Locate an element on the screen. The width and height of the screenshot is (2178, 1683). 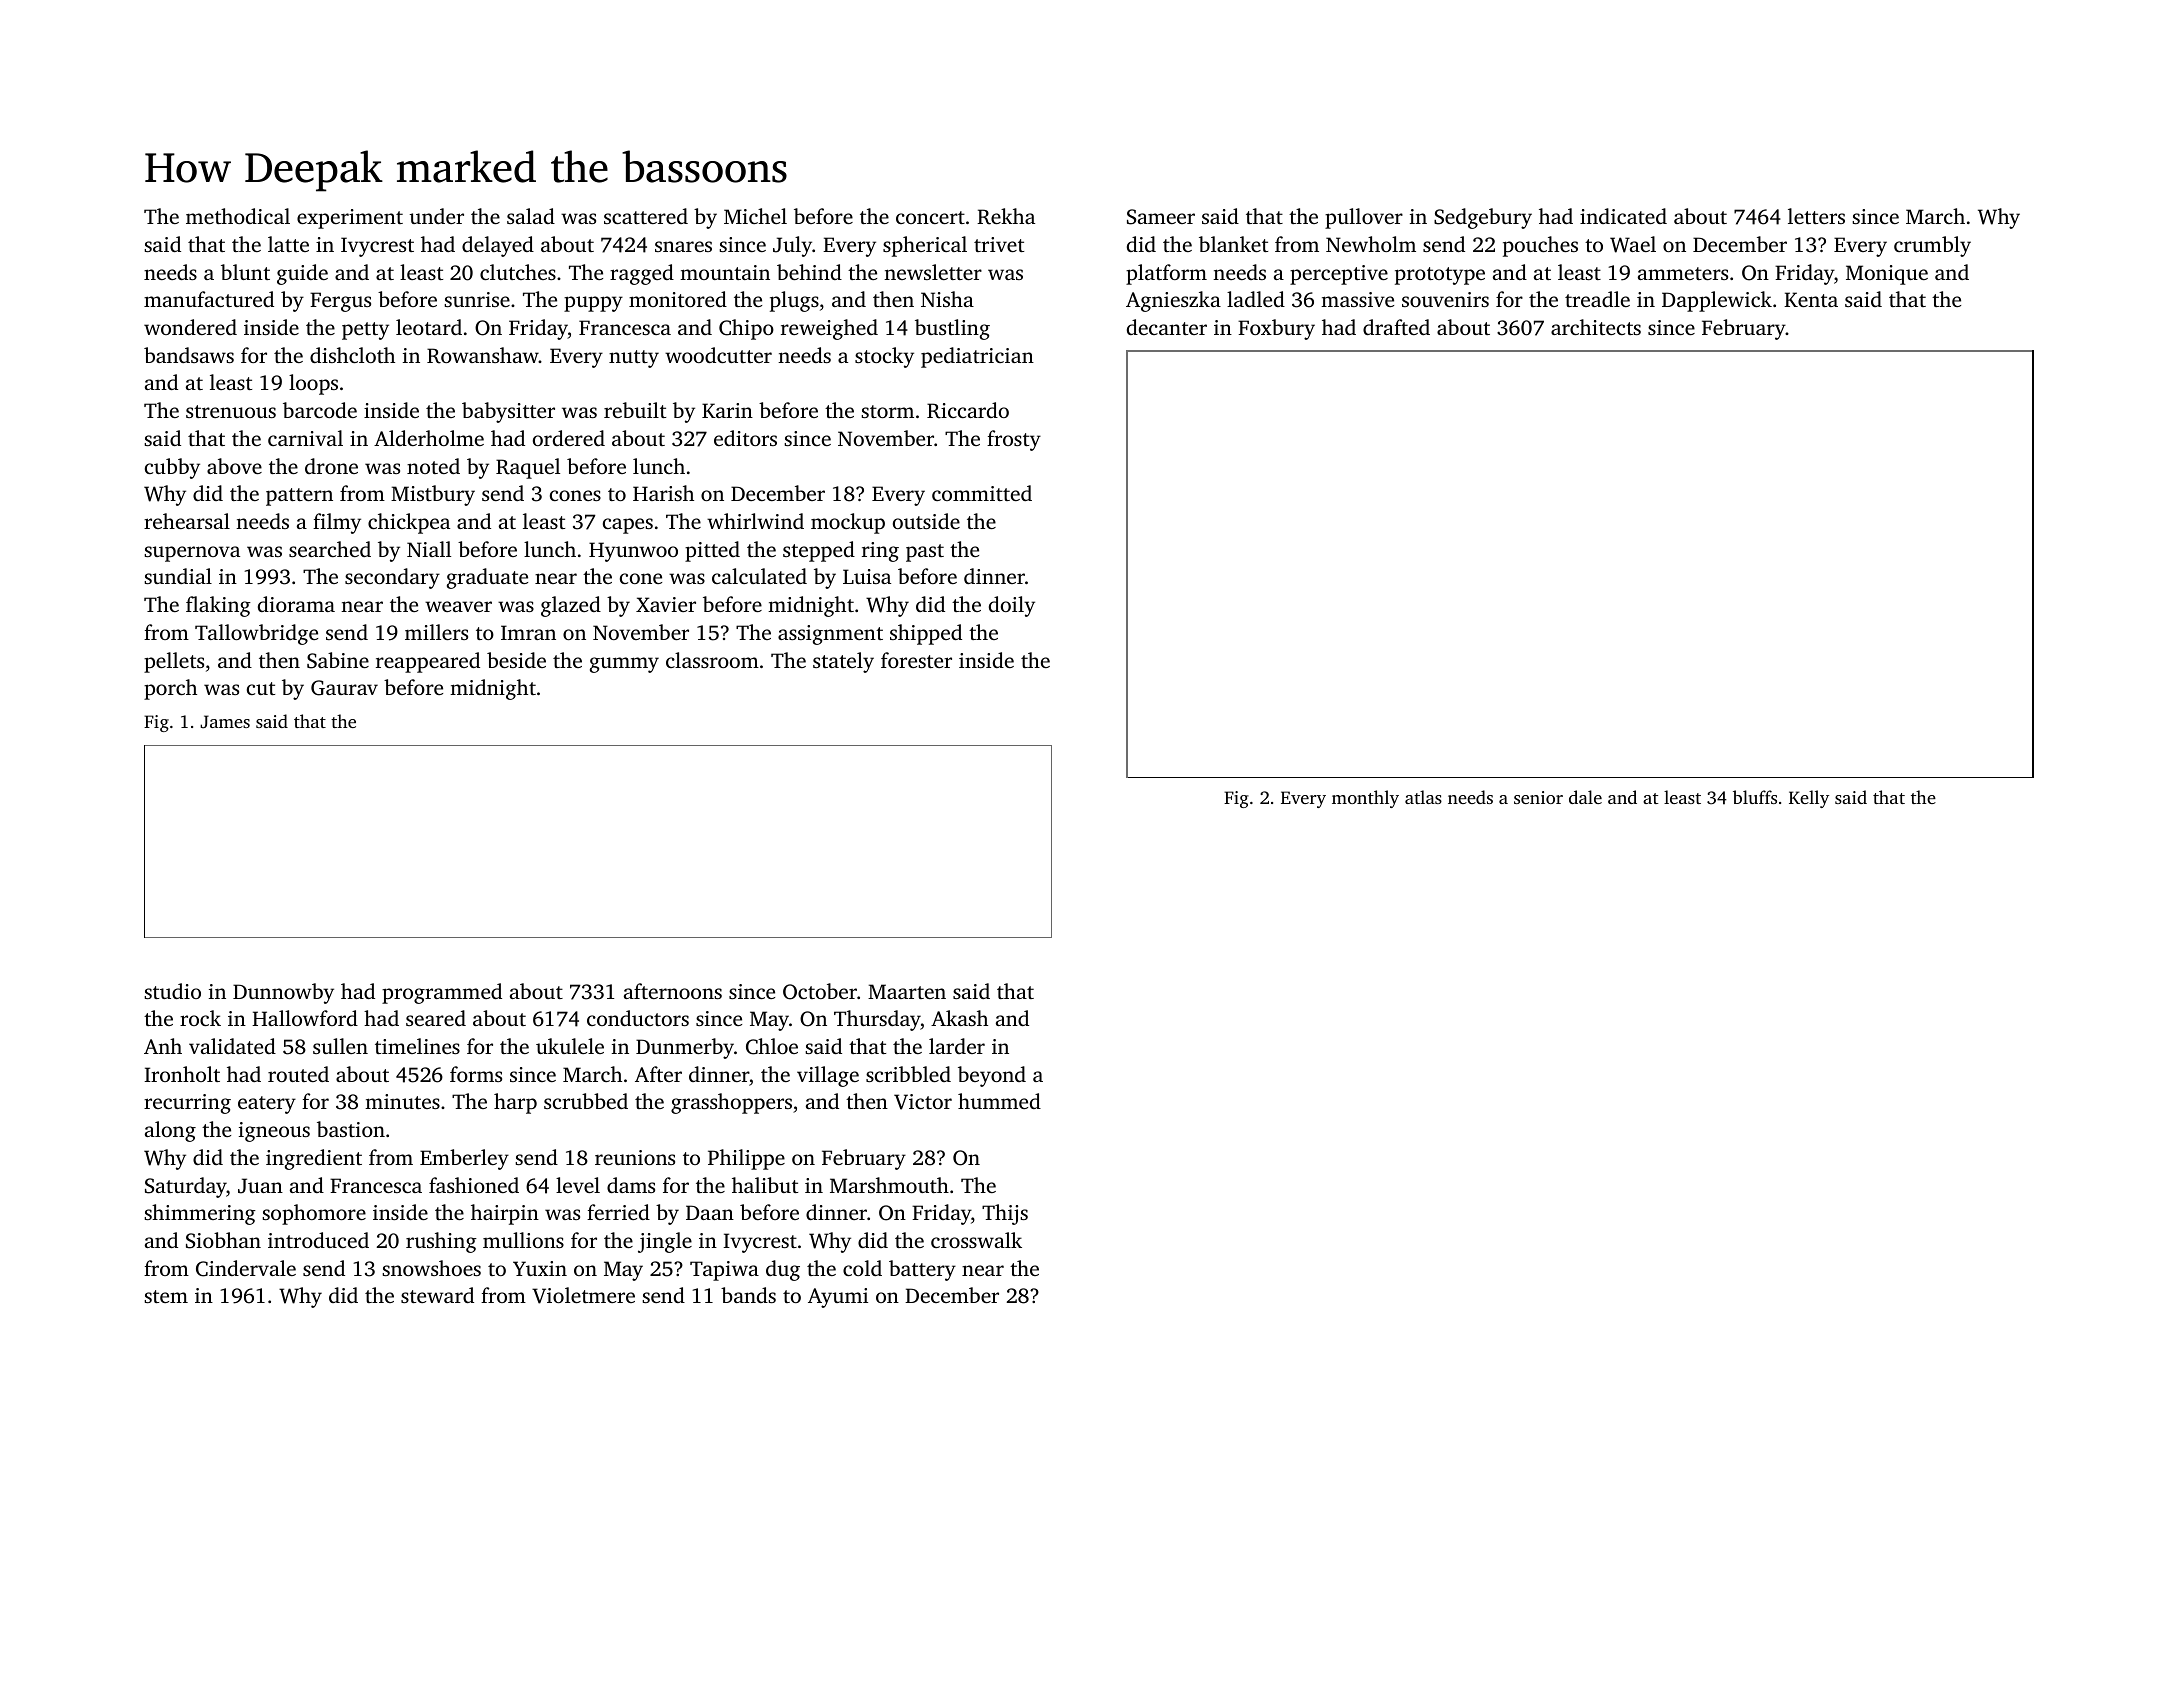
Kelly is located at coordinates (1809, 799).
